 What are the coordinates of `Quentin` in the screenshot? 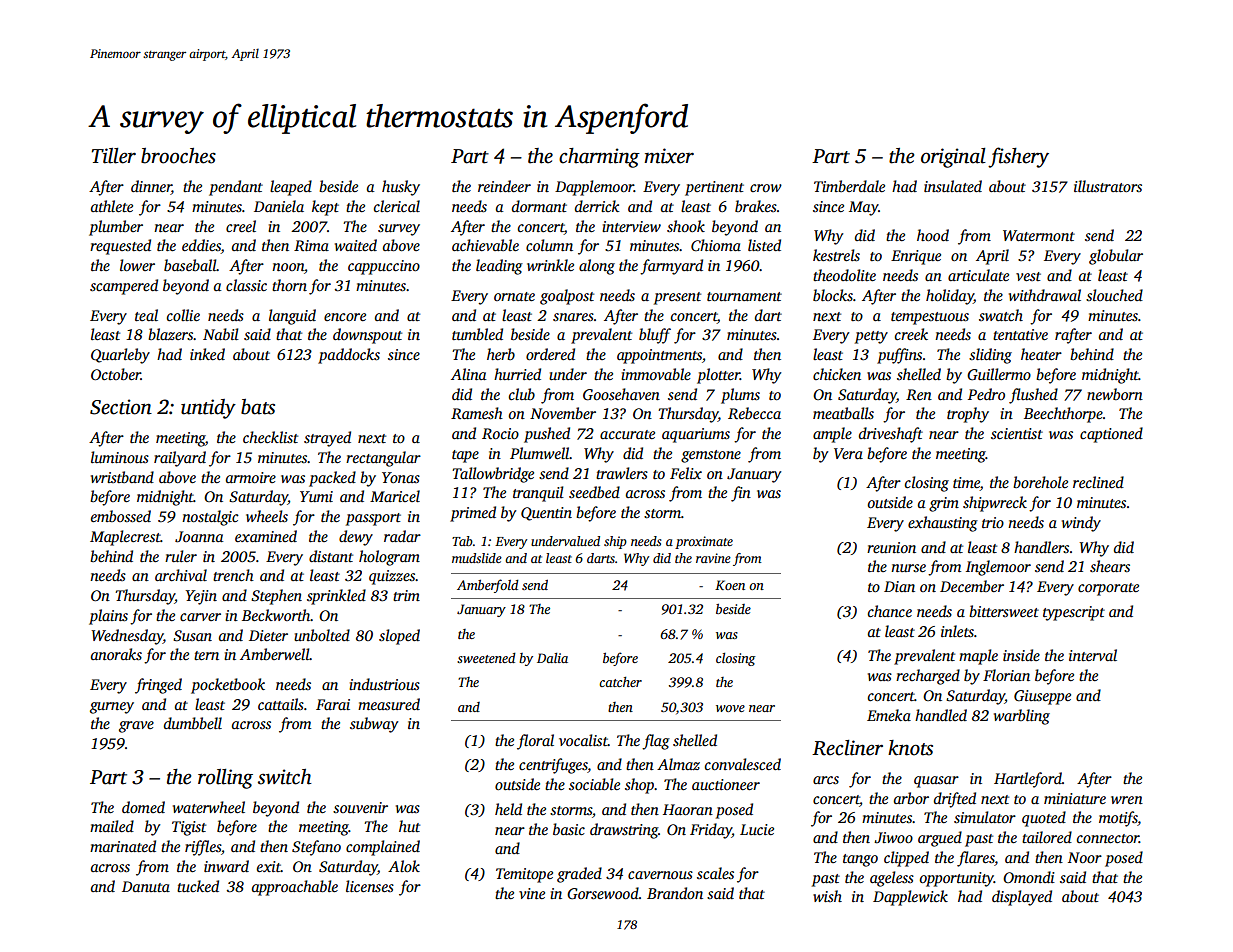 It's located at (546, 514).
